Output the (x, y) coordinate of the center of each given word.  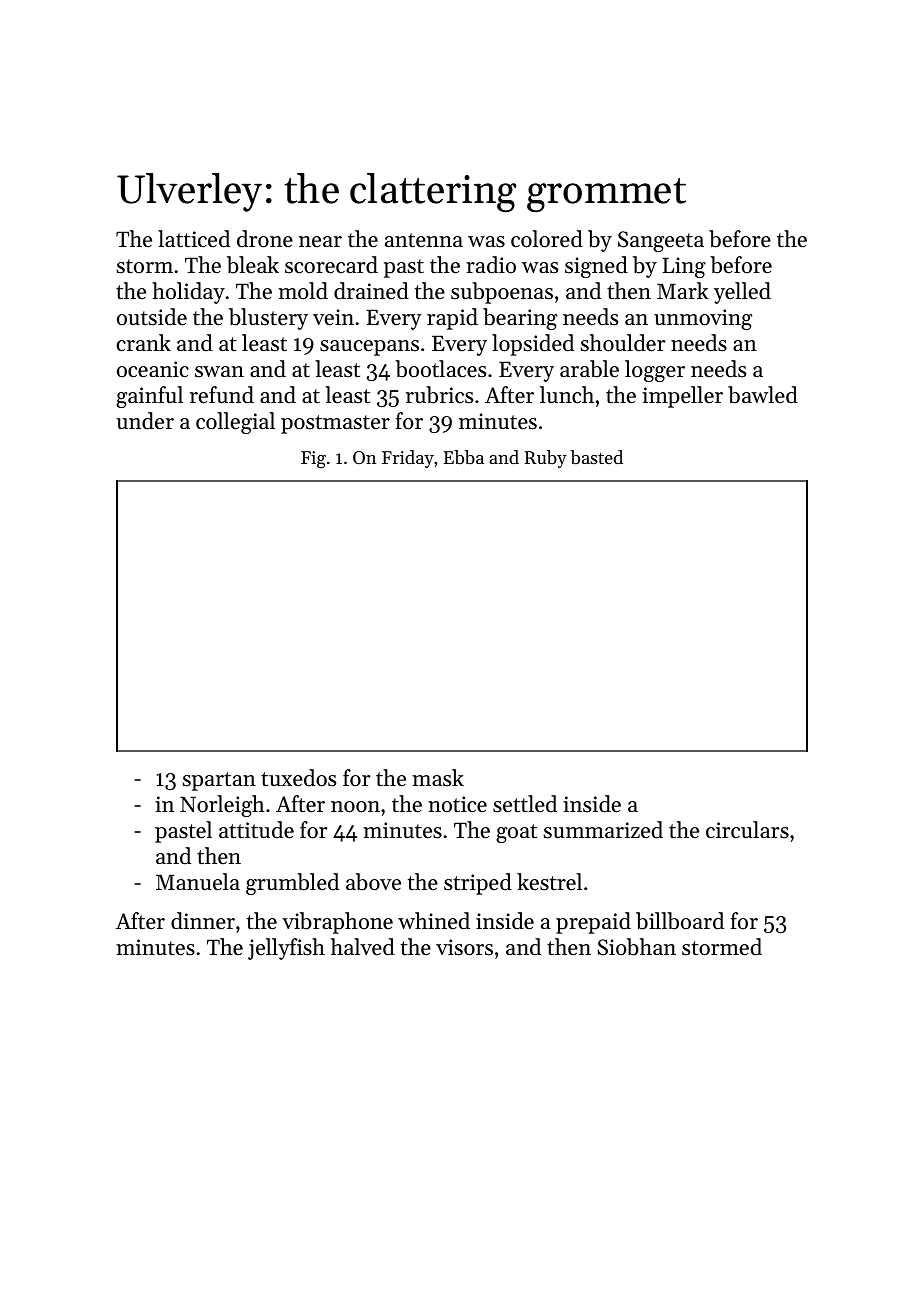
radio (491, 265)
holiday (188, 293)
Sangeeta (661, 241)
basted (596, 457)
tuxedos (298, 778)
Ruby (546, 459)
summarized (603, 830)
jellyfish (286, 949)
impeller (682, 397)
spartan (219, 781)
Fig (313, 459)
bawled (763, 395)
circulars (747, 830)
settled (525, 804)
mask (438, 778)
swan (219, 372)
